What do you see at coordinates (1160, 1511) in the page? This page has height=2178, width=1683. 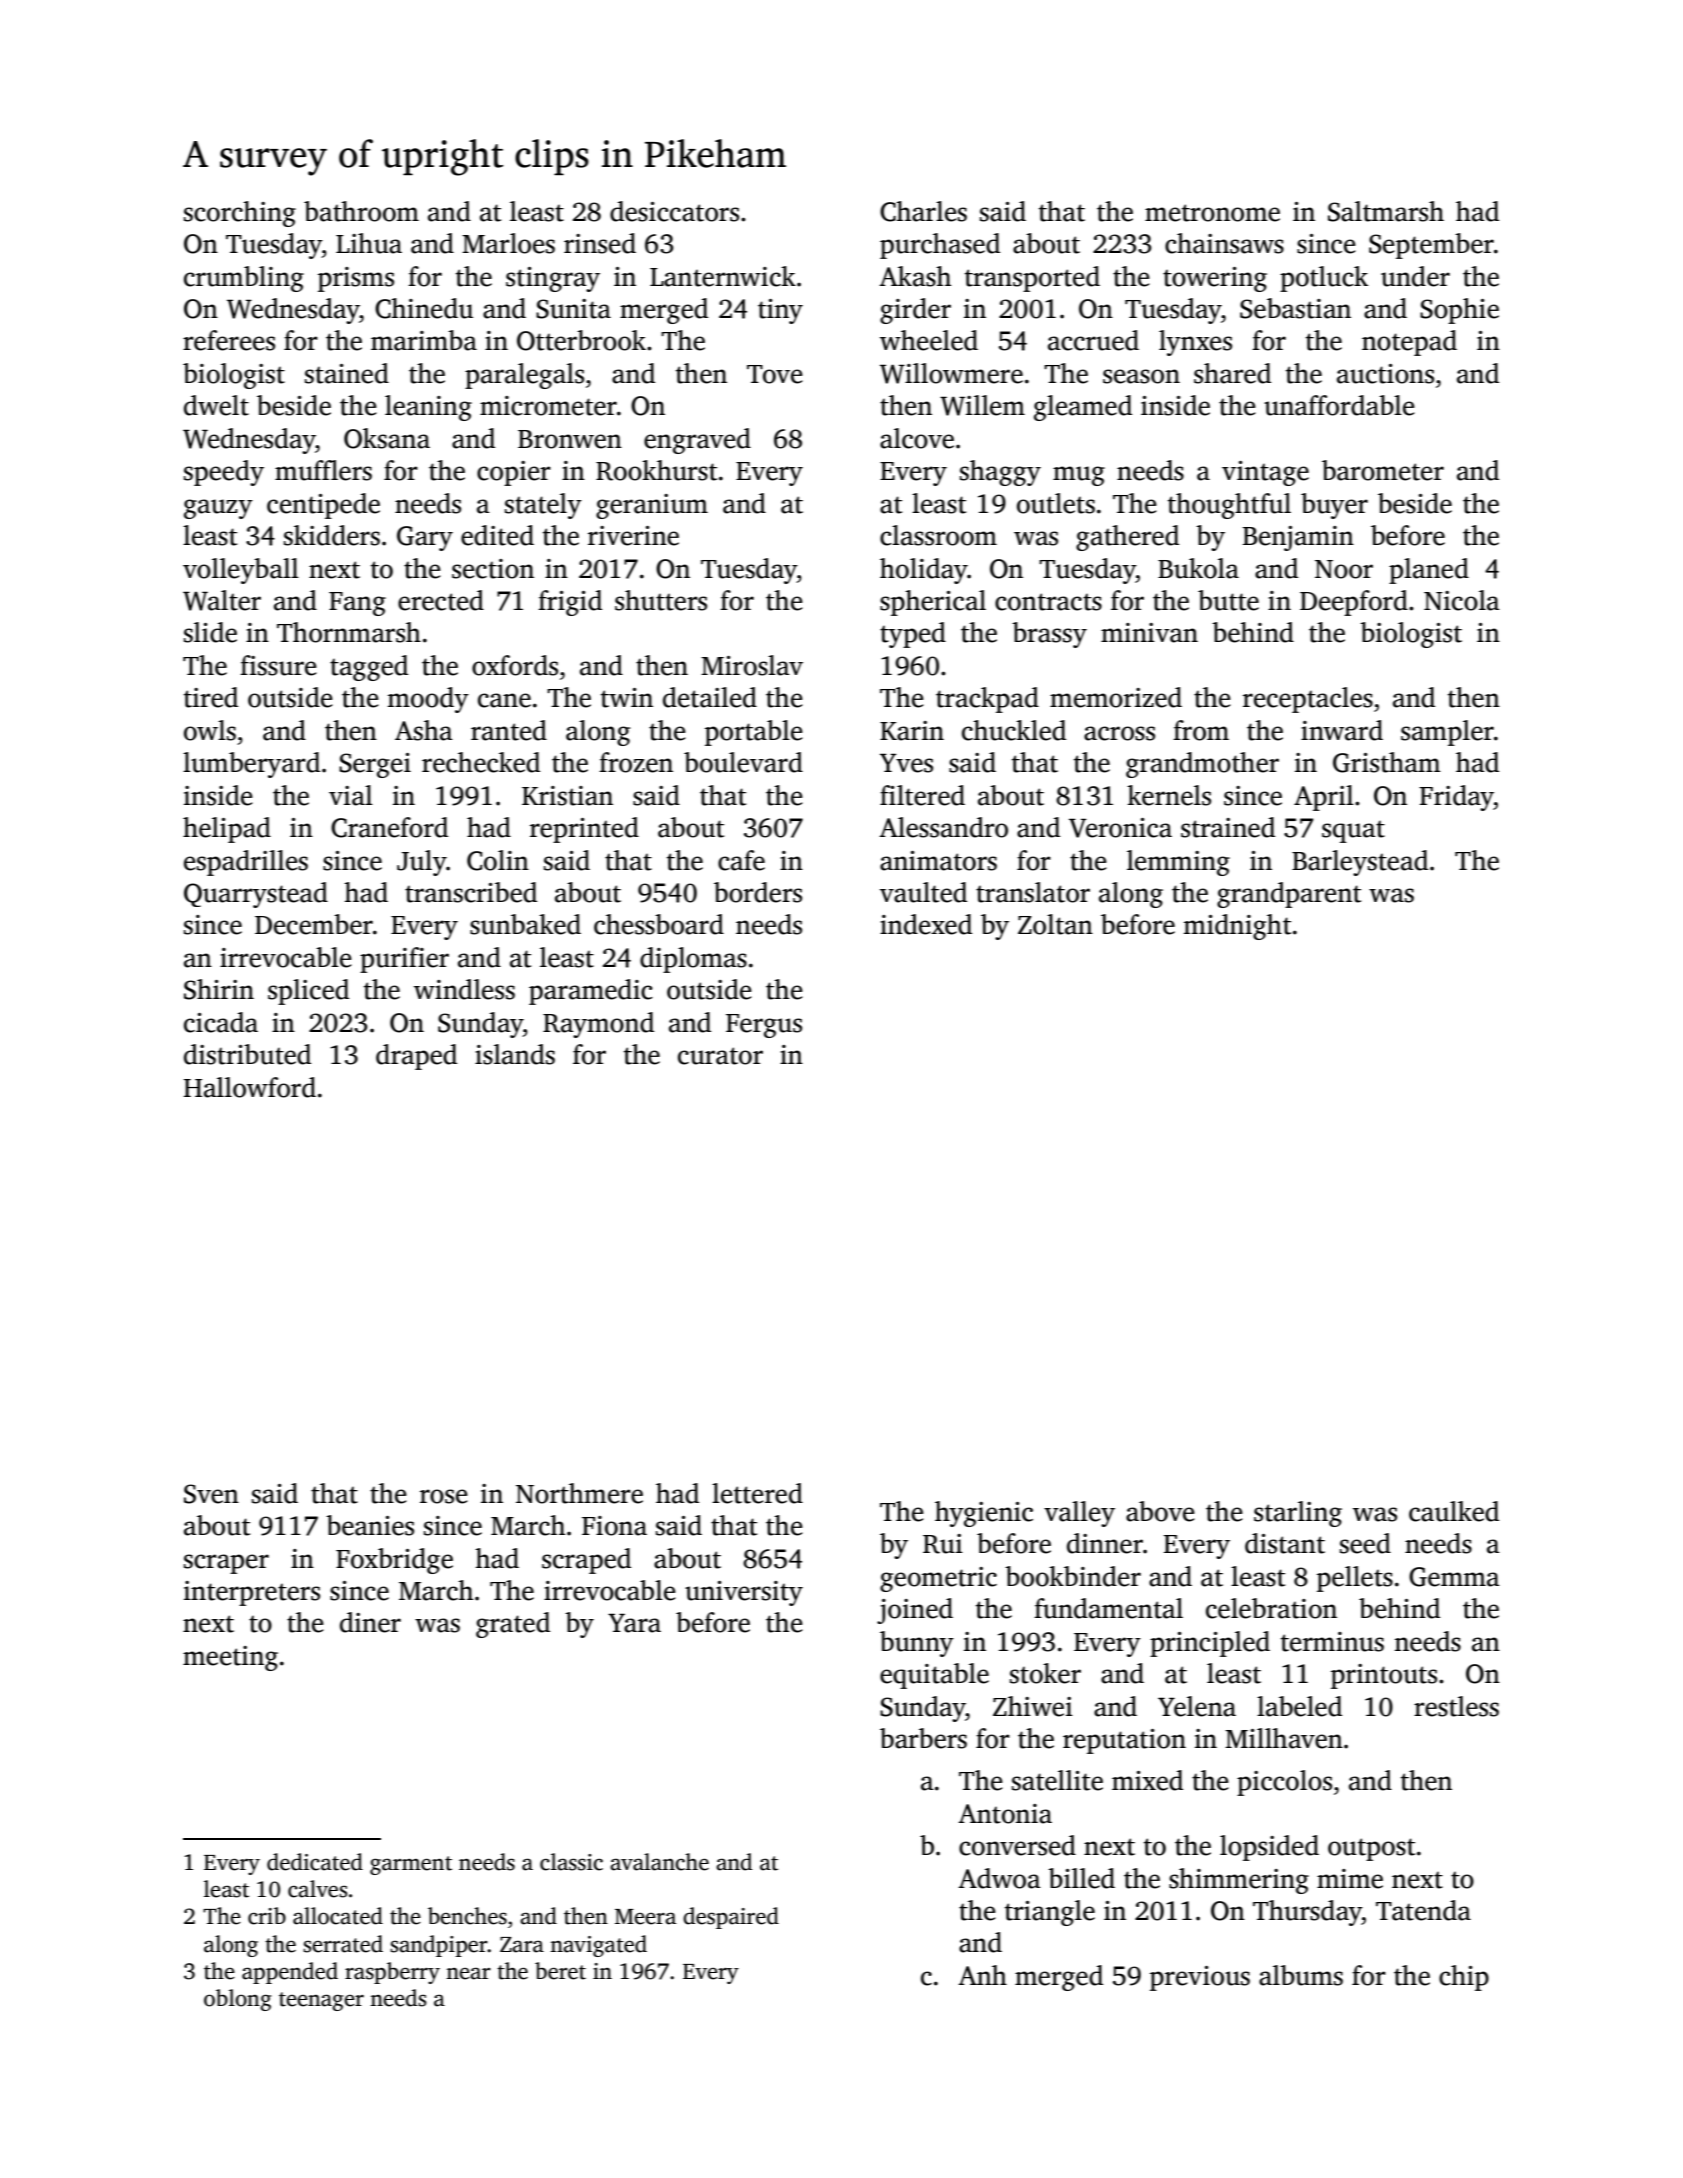 I see `above` at bounding box center [1160, 1511].
